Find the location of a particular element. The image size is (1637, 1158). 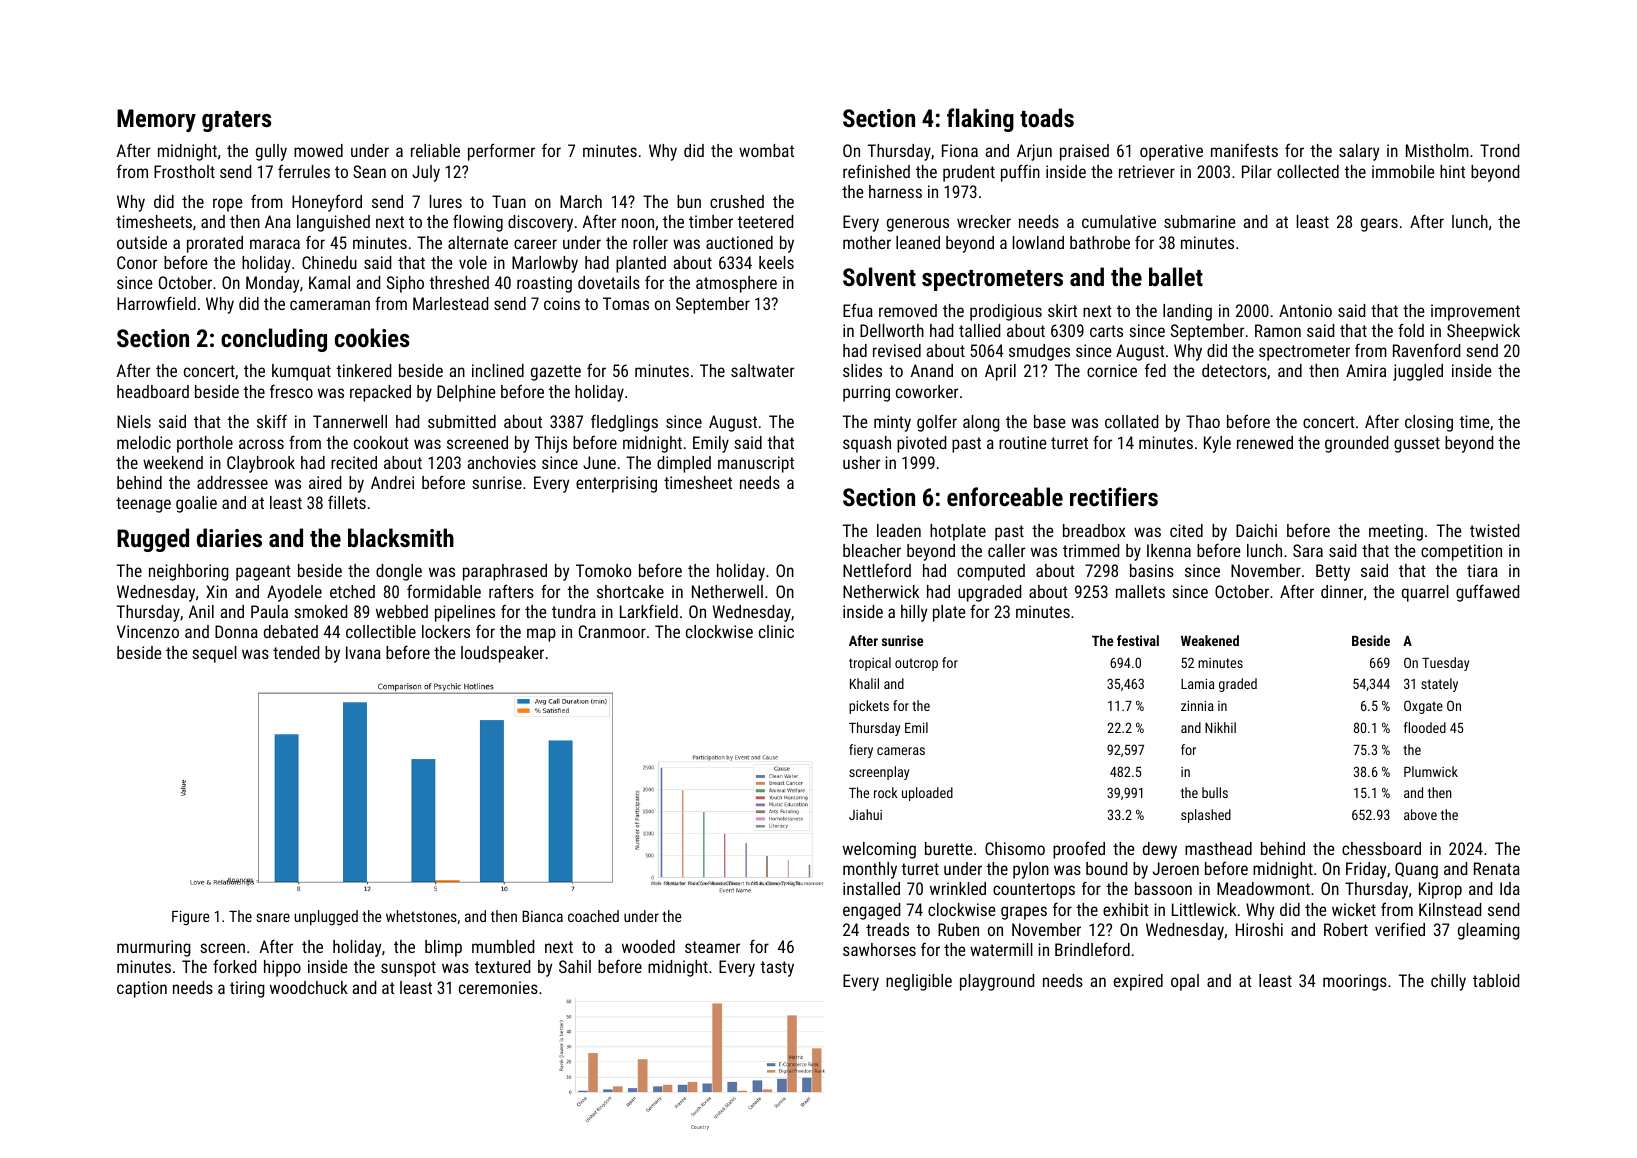

wombat is located at coordinates (766, 150).
